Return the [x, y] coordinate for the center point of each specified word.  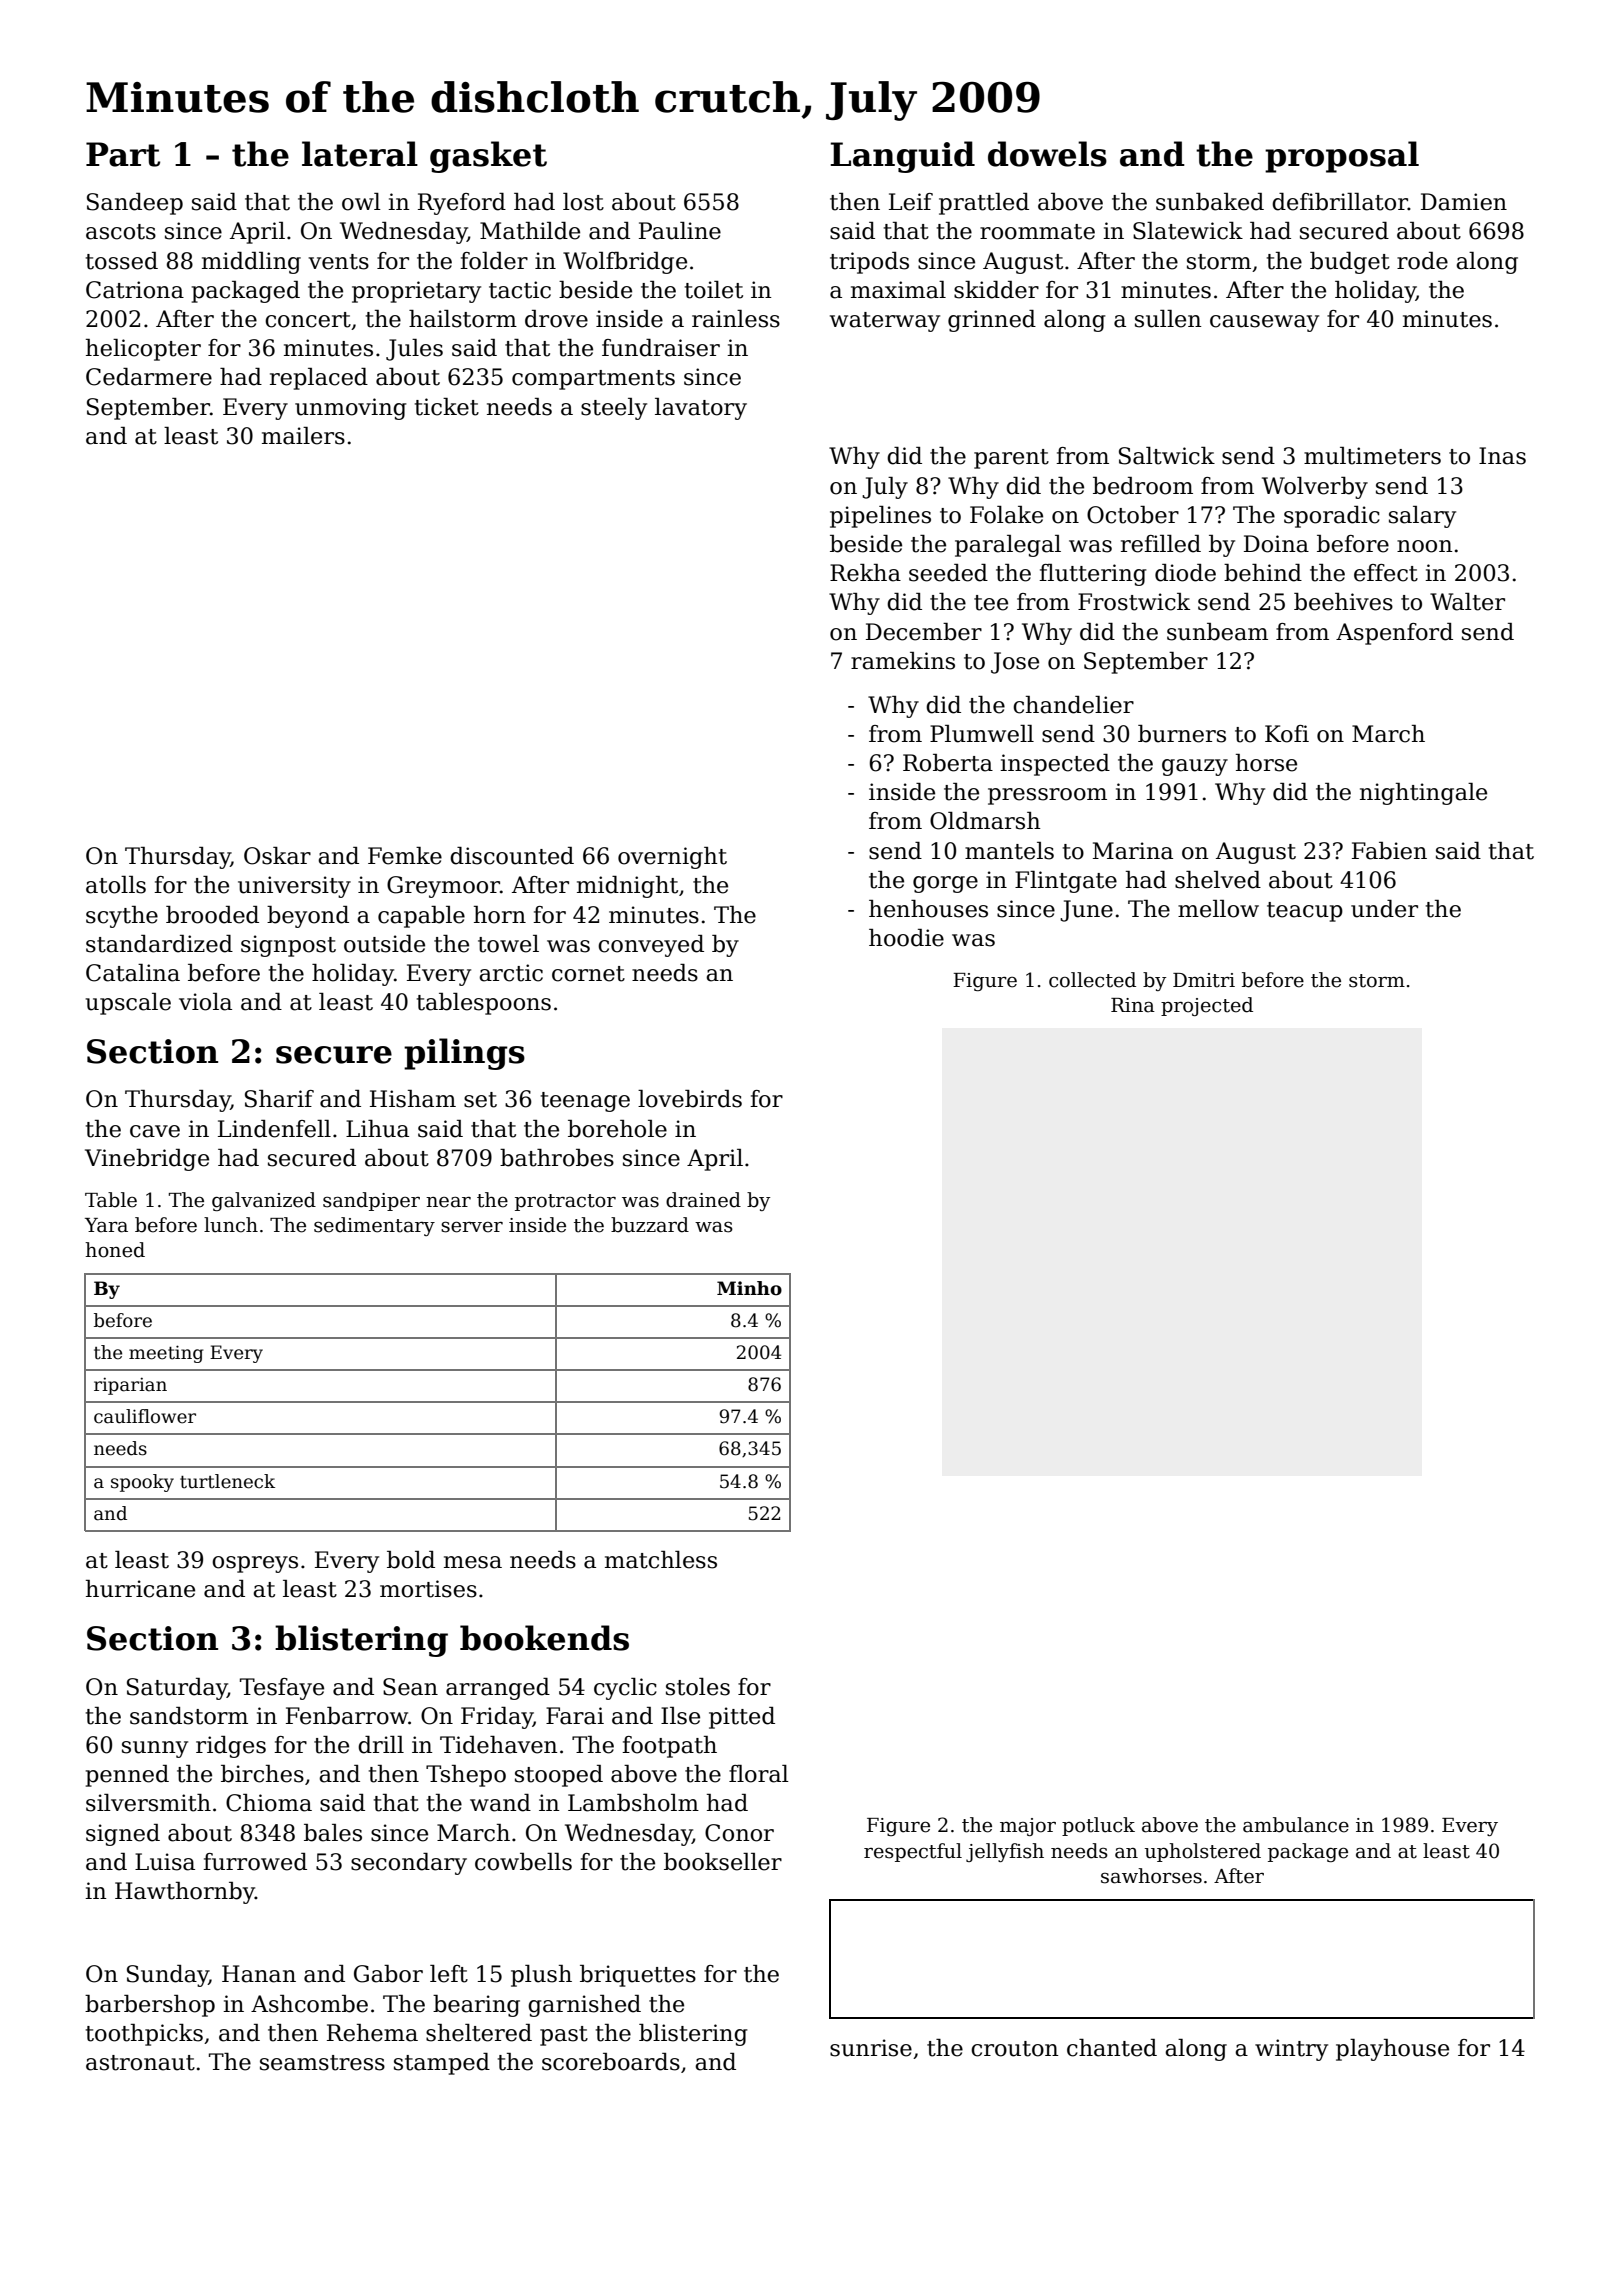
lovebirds [690, 1099]
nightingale [1423, 794]
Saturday [177, 1689]
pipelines [880, 517]
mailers [303, 436]
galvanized [264, 1201]
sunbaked [1210, 202]
